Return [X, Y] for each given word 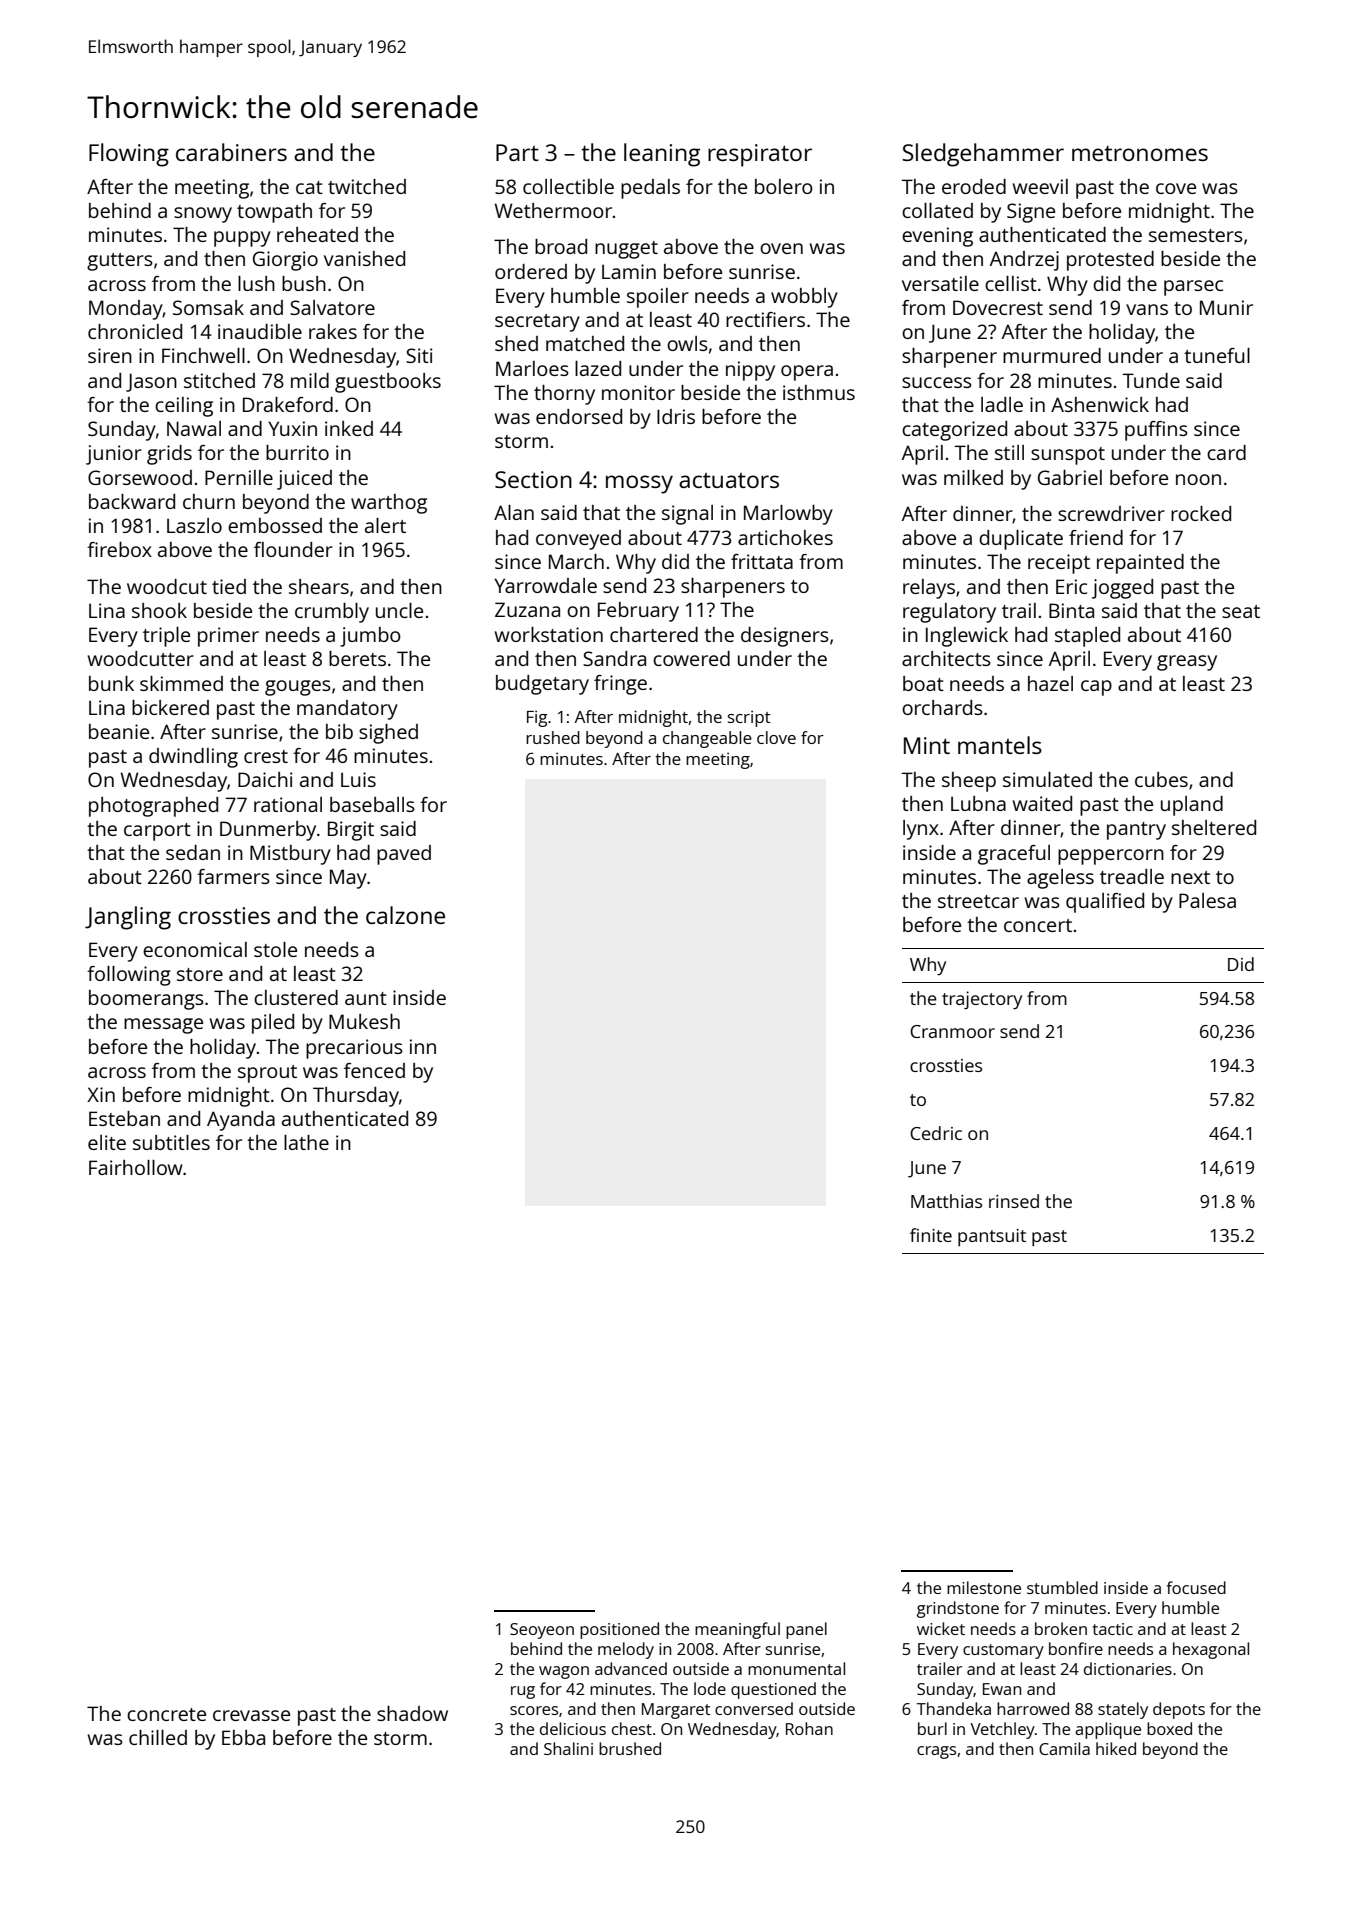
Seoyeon [542, 1631]
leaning [662, 155]
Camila [1064, 1748]
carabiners [231, 152]
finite [931, 1235]
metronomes [1140, 153]
